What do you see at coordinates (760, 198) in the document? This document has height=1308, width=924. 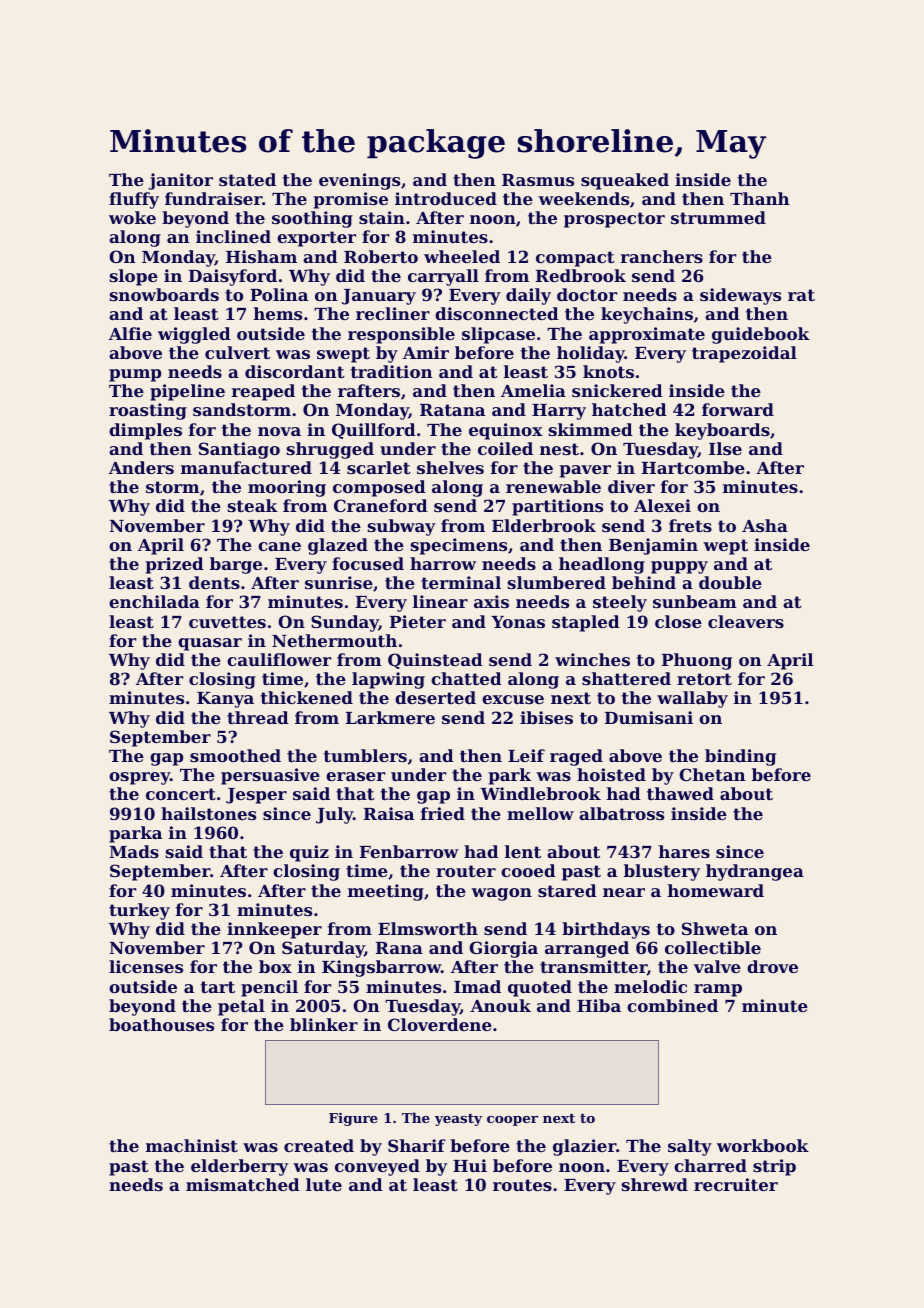 I see `Thanh` at bounding box center [760, 198].
